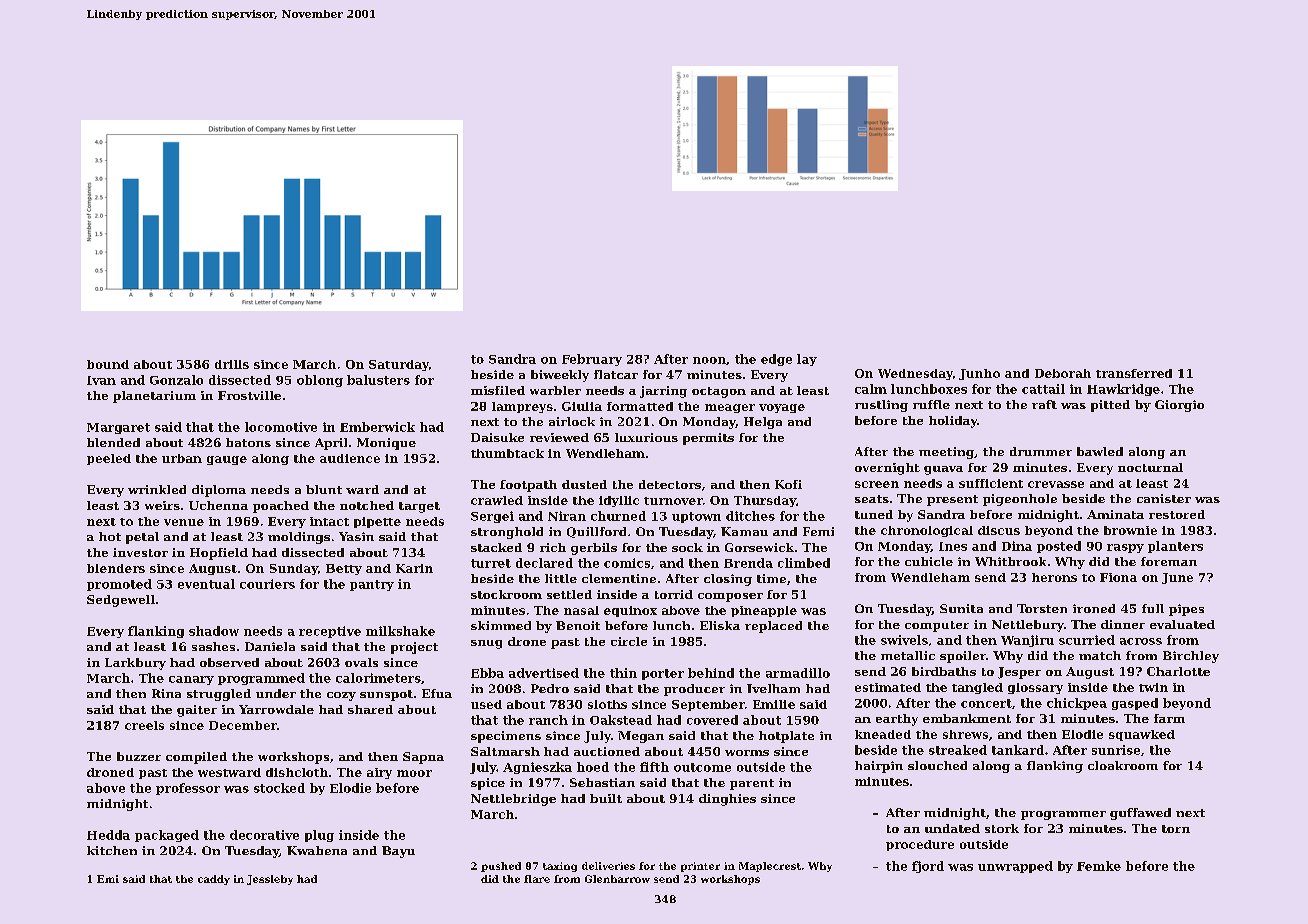 This page has height=924, width=1308. What do you see at coordinates (569, 594) in the page?
I see `settled` at bounding box center [569, 594].
